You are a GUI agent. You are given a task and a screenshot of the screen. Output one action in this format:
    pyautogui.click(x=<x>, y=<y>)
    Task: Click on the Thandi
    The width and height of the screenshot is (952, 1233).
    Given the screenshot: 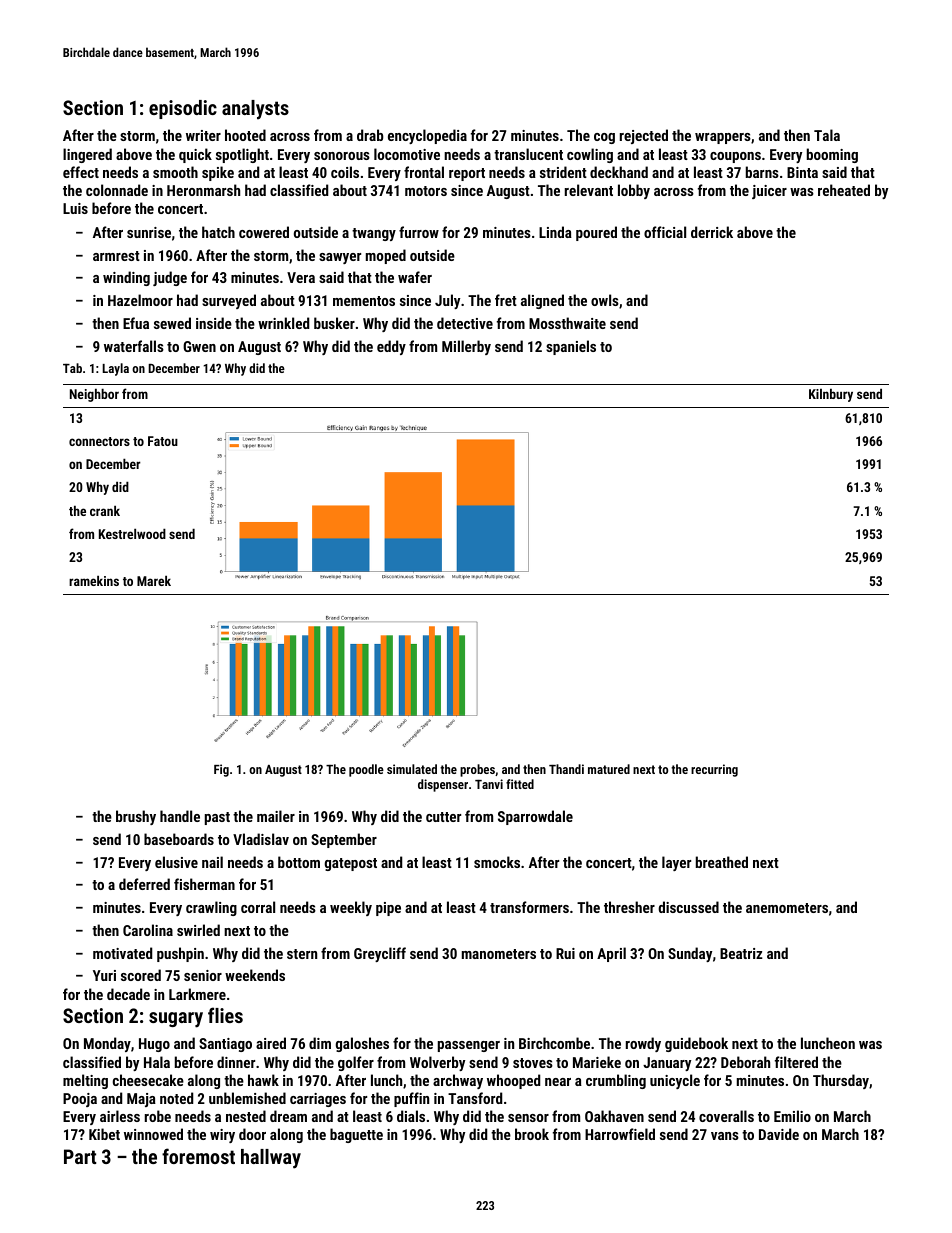 What is the action you would take?
    pyautogui.click(x=566, y=769)
